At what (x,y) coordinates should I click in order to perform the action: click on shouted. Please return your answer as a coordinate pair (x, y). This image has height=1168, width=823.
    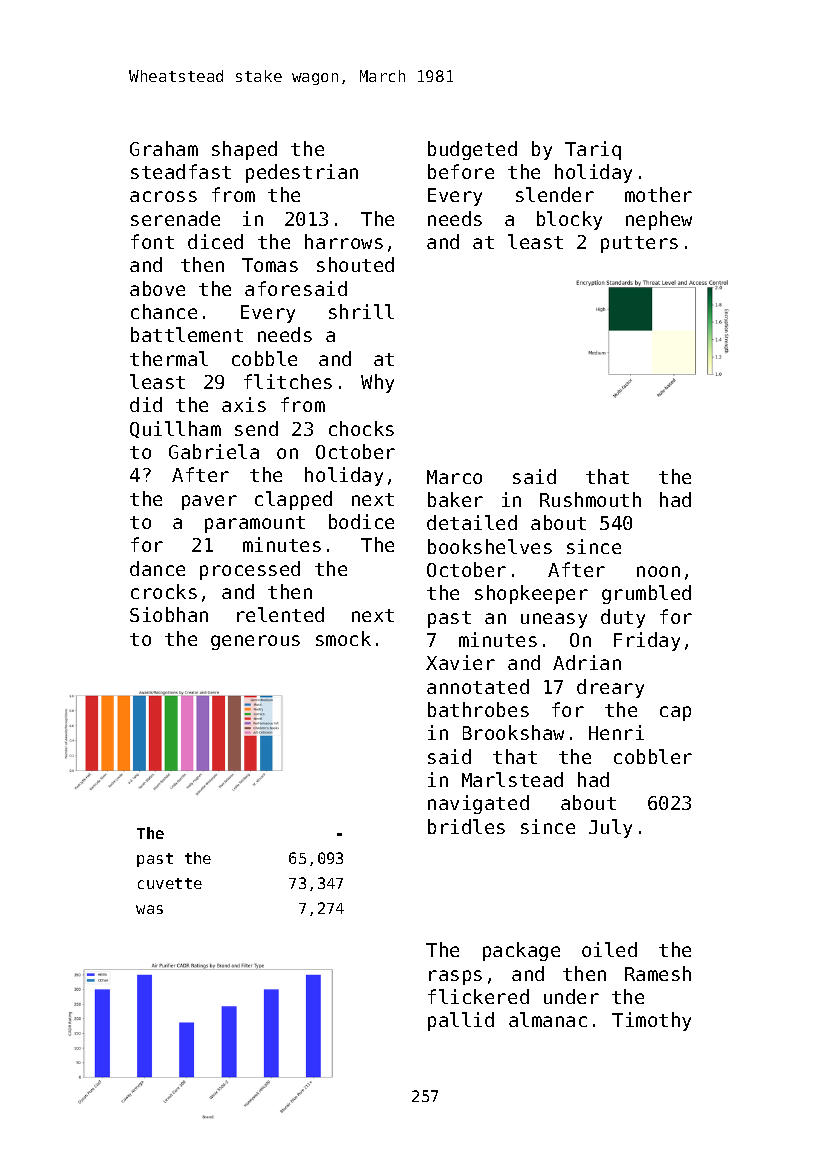
    Looking at the image, I should click on (355, 264).
